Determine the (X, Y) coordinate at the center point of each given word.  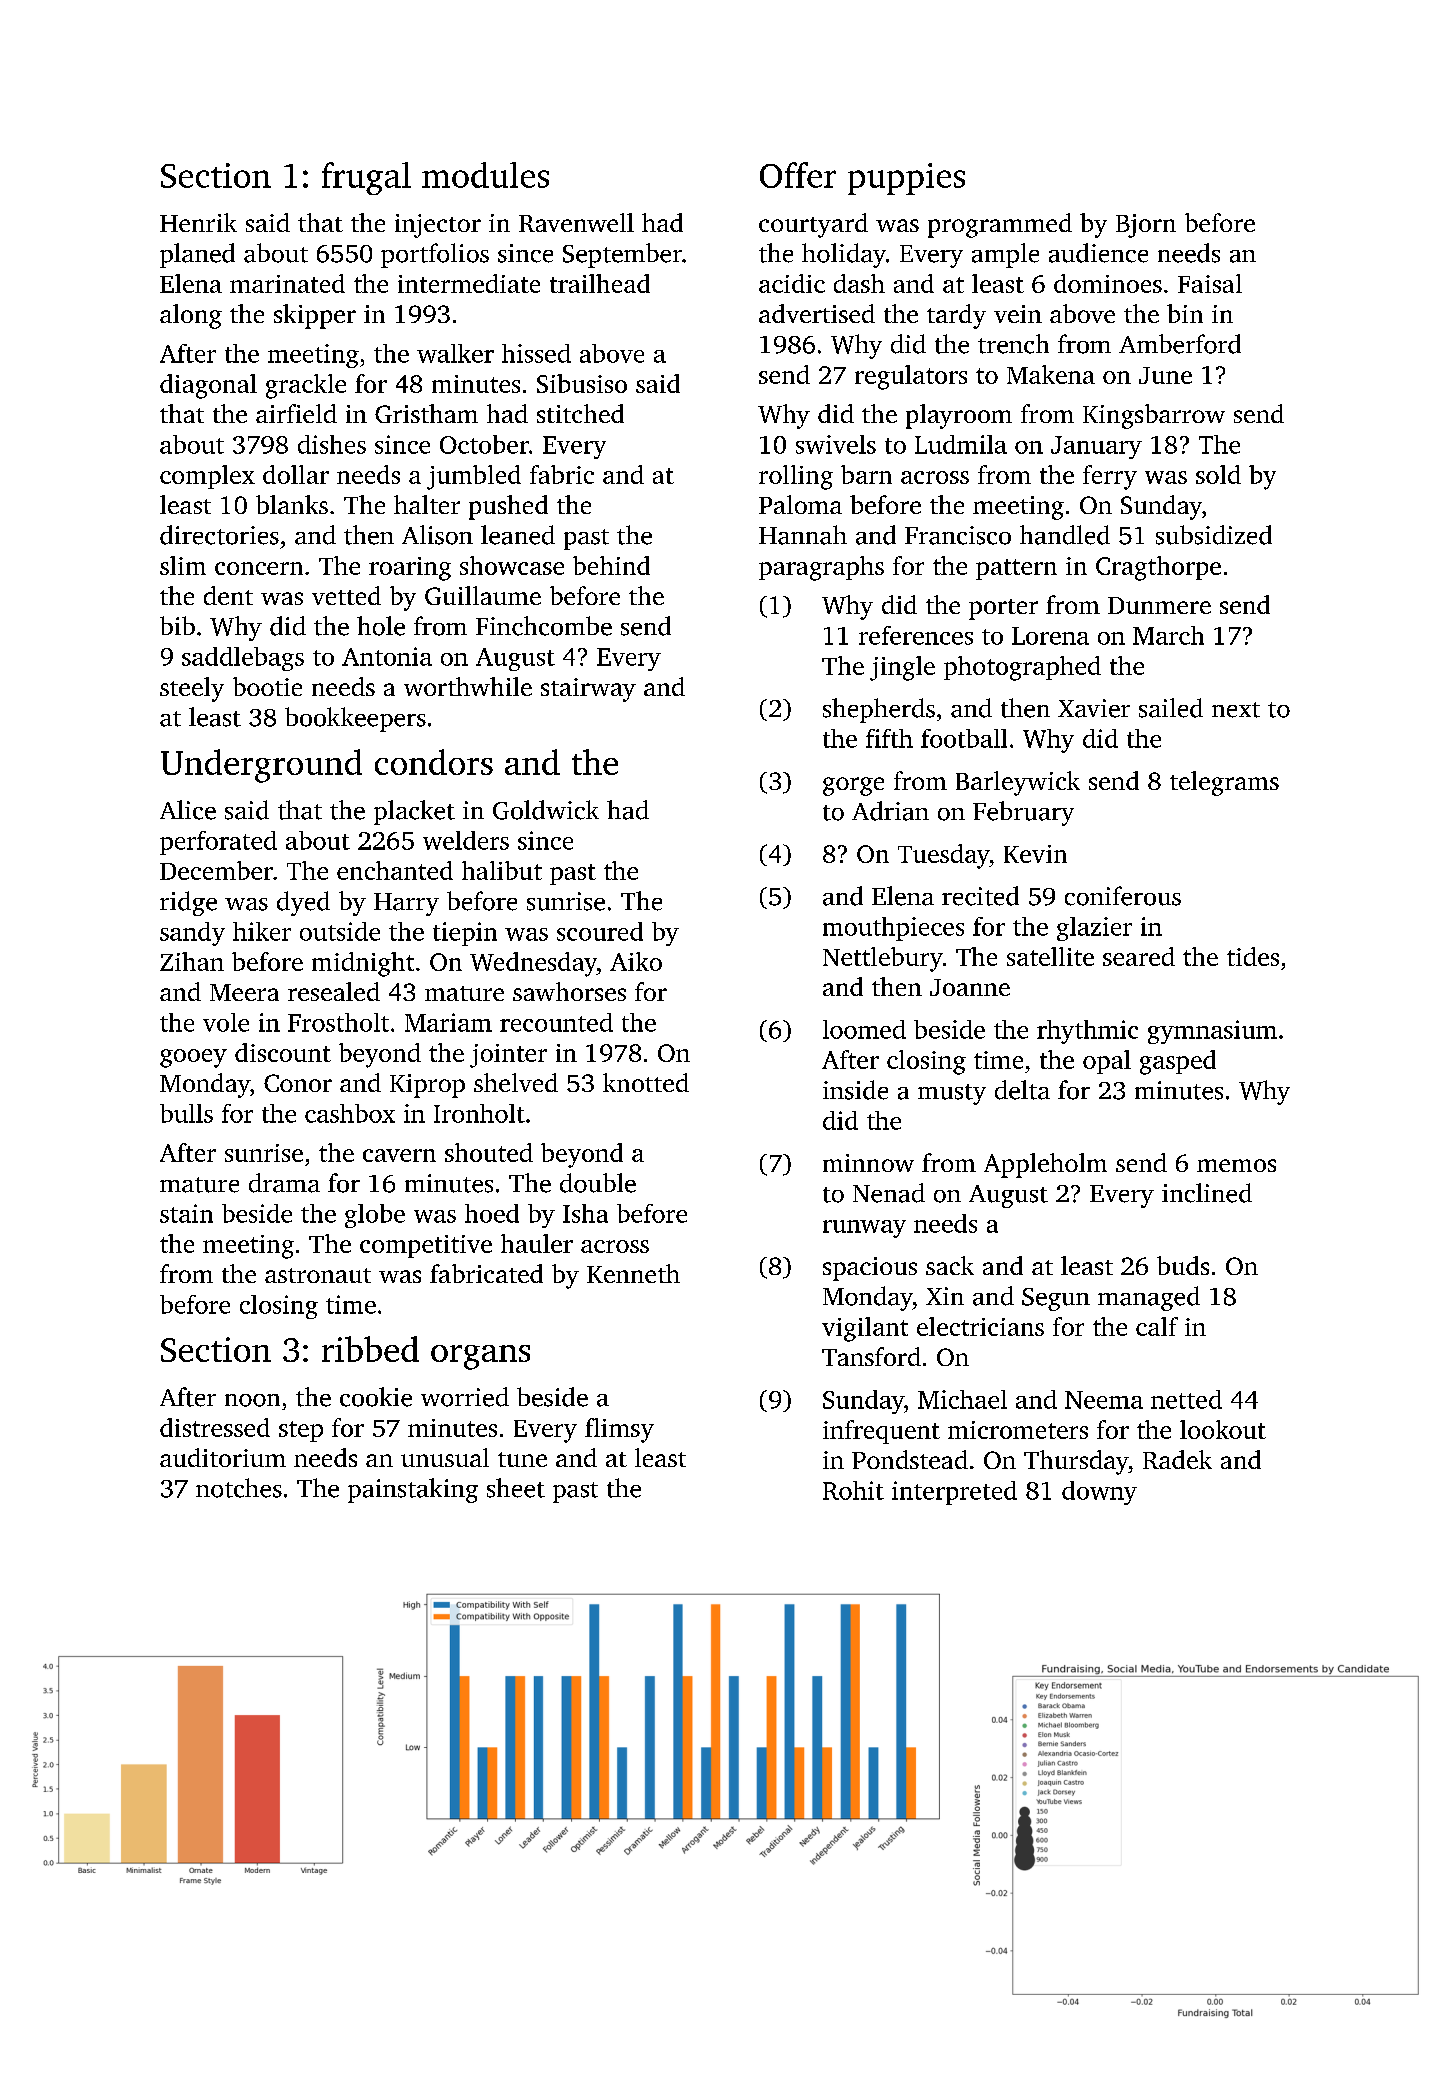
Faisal (1210, 283)
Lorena (1050, 636)
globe (375, 1216)
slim (183, 565)
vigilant (865, 1329)
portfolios (435, 255)
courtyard (813, 225)
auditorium (223, 1457)
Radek (1177, 1459)
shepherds (879, 710)
